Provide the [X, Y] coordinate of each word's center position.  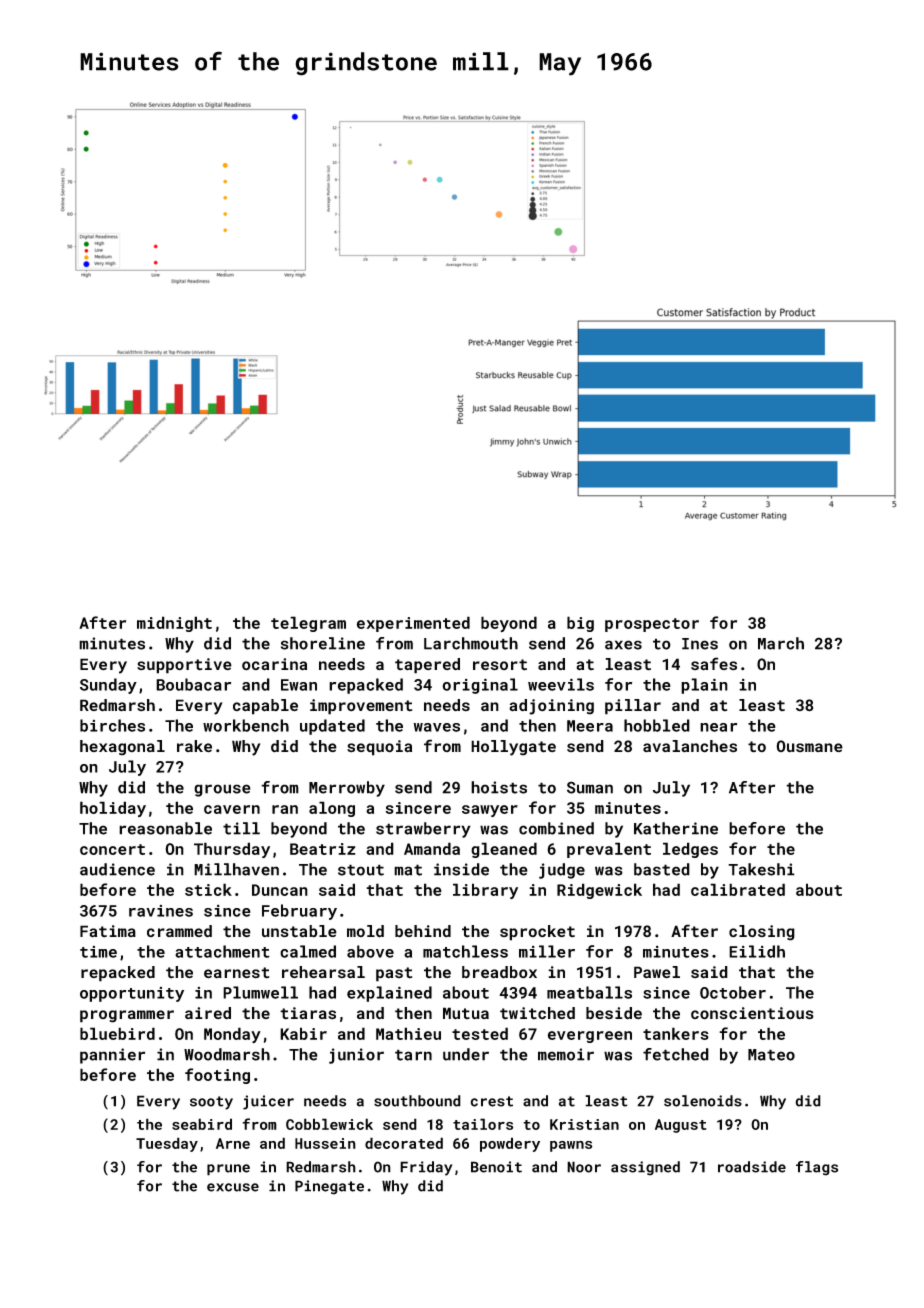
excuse [233, 1187]
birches [112, 725]
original [480, 686]
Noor [584, 1167]
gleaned [504, 850]
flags [817, 1168]
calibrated [738, 889]
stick [208, 889]
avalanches [690, 746]
